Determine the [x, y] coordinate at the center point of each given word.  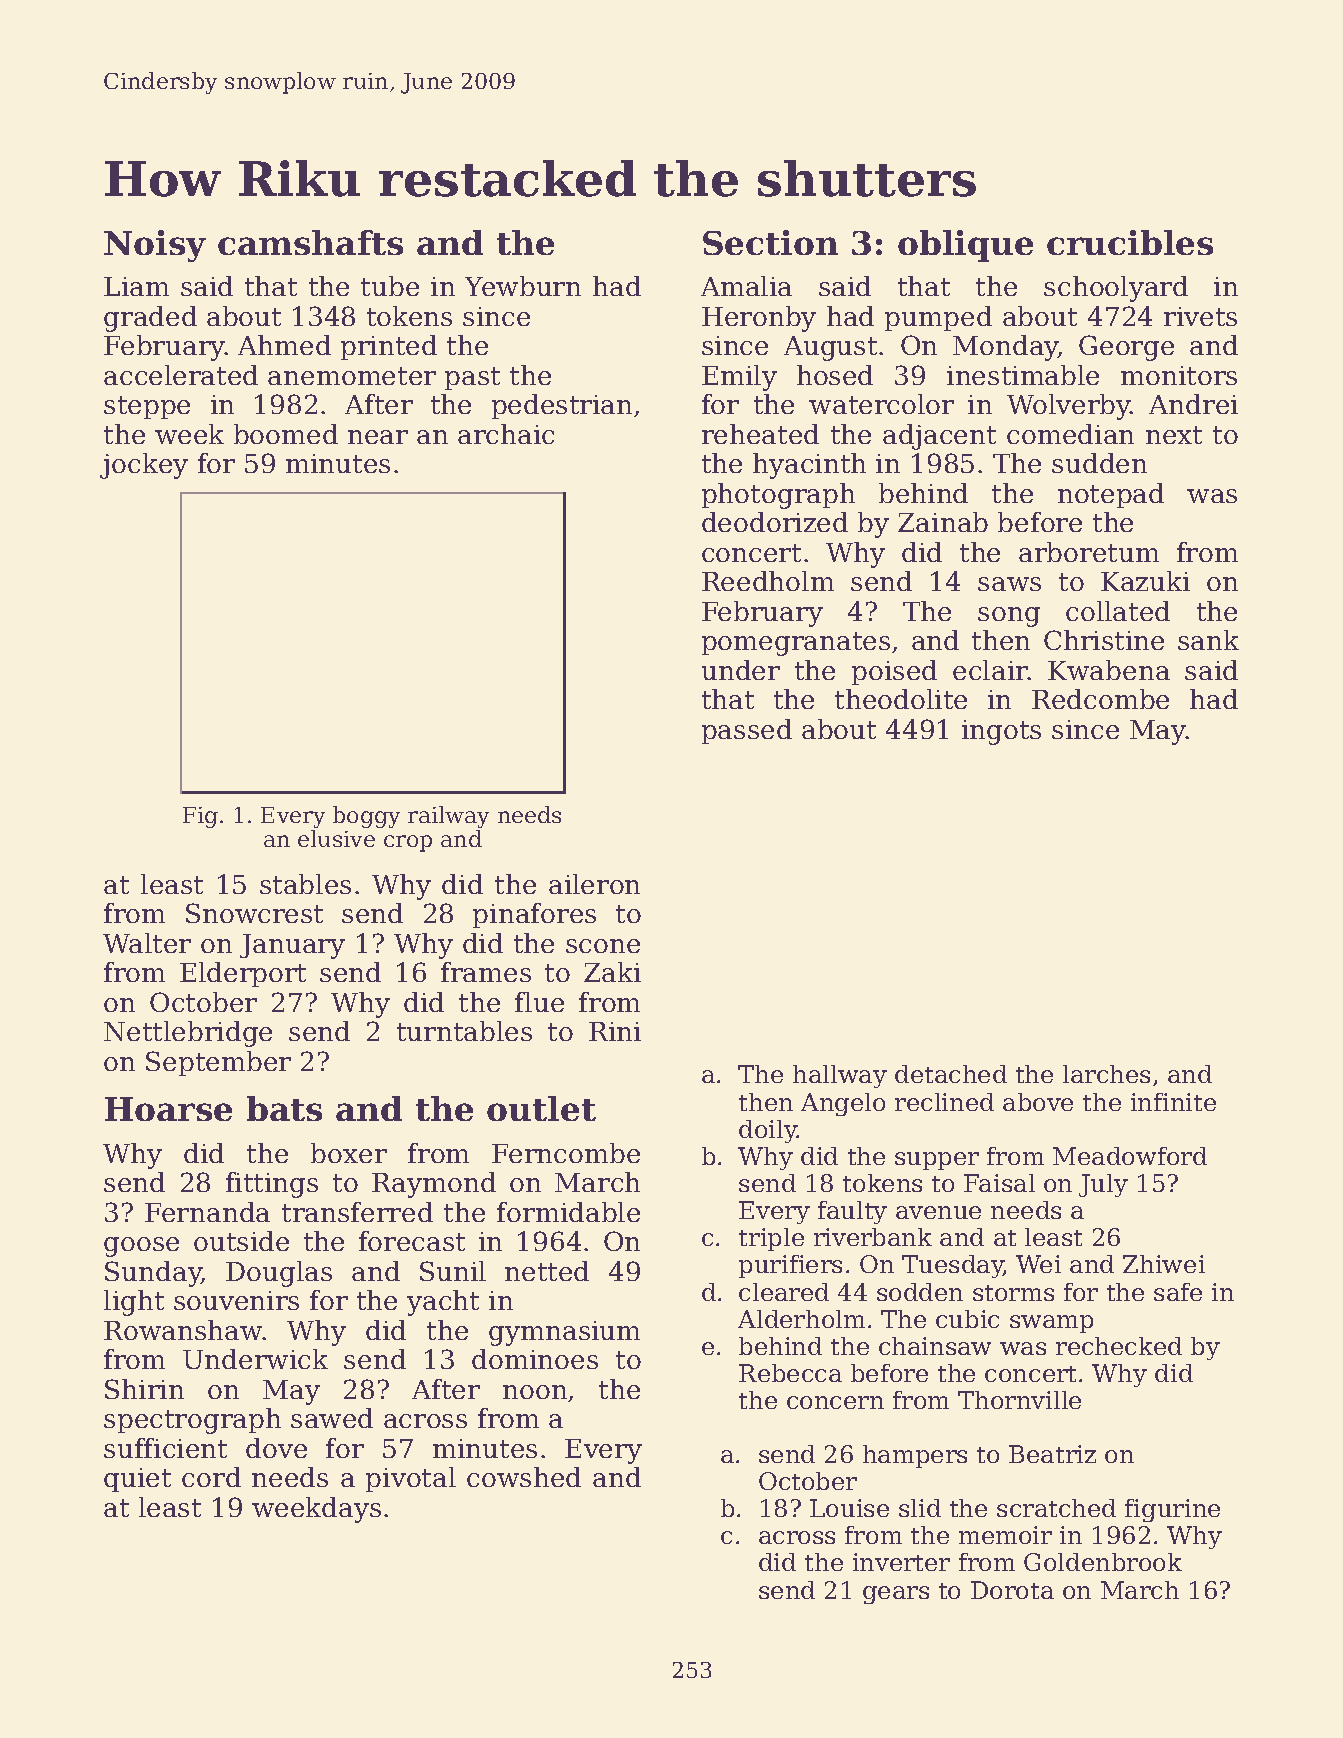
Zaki [612, 972]
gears [896, 1595]
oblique [965, 246]
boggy [366, 817]
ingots [1001, 732]
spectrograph [192, 1421]
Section [770, 242]
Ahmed [284, 345]
